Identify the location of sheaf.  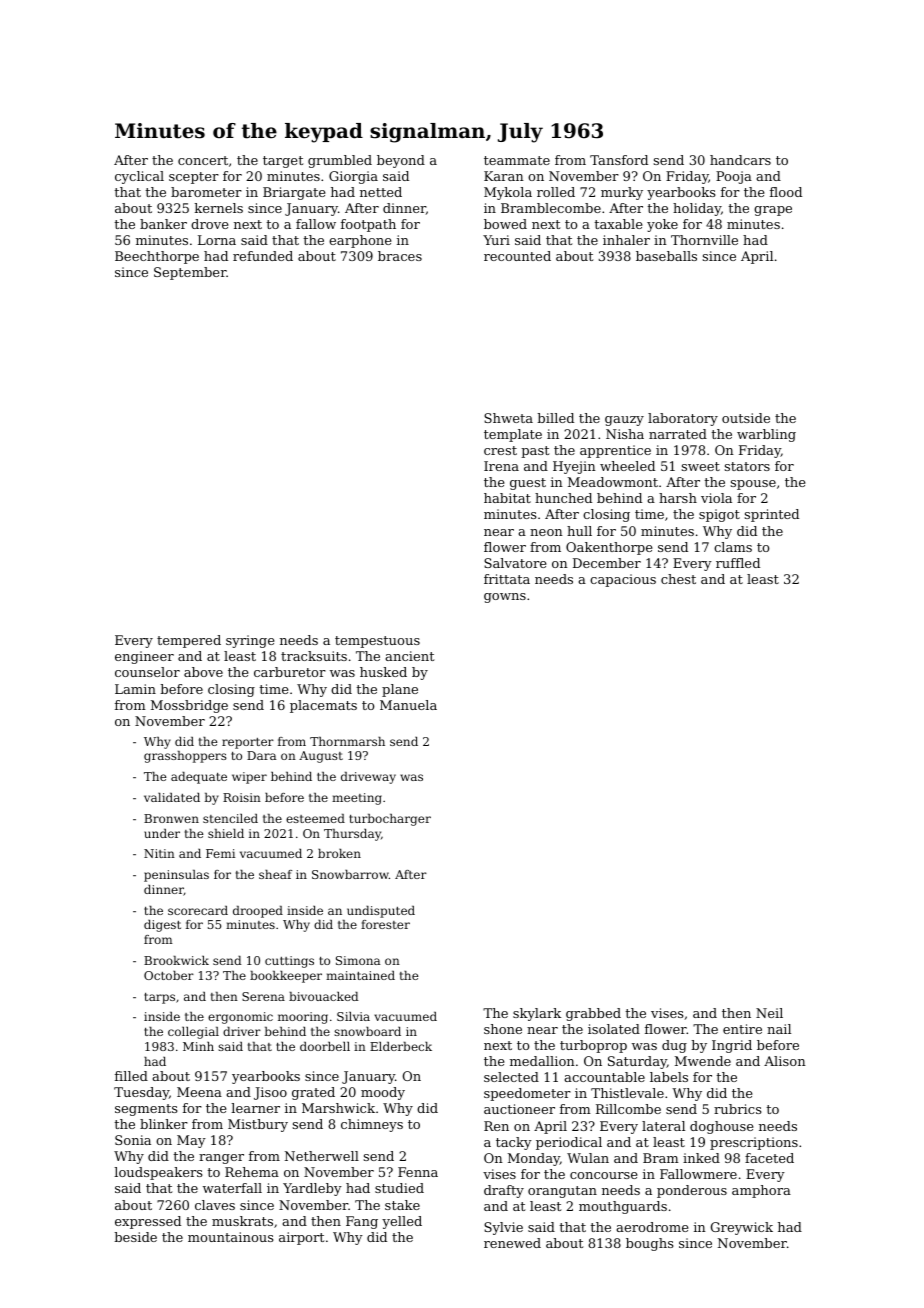
(275, 874).
